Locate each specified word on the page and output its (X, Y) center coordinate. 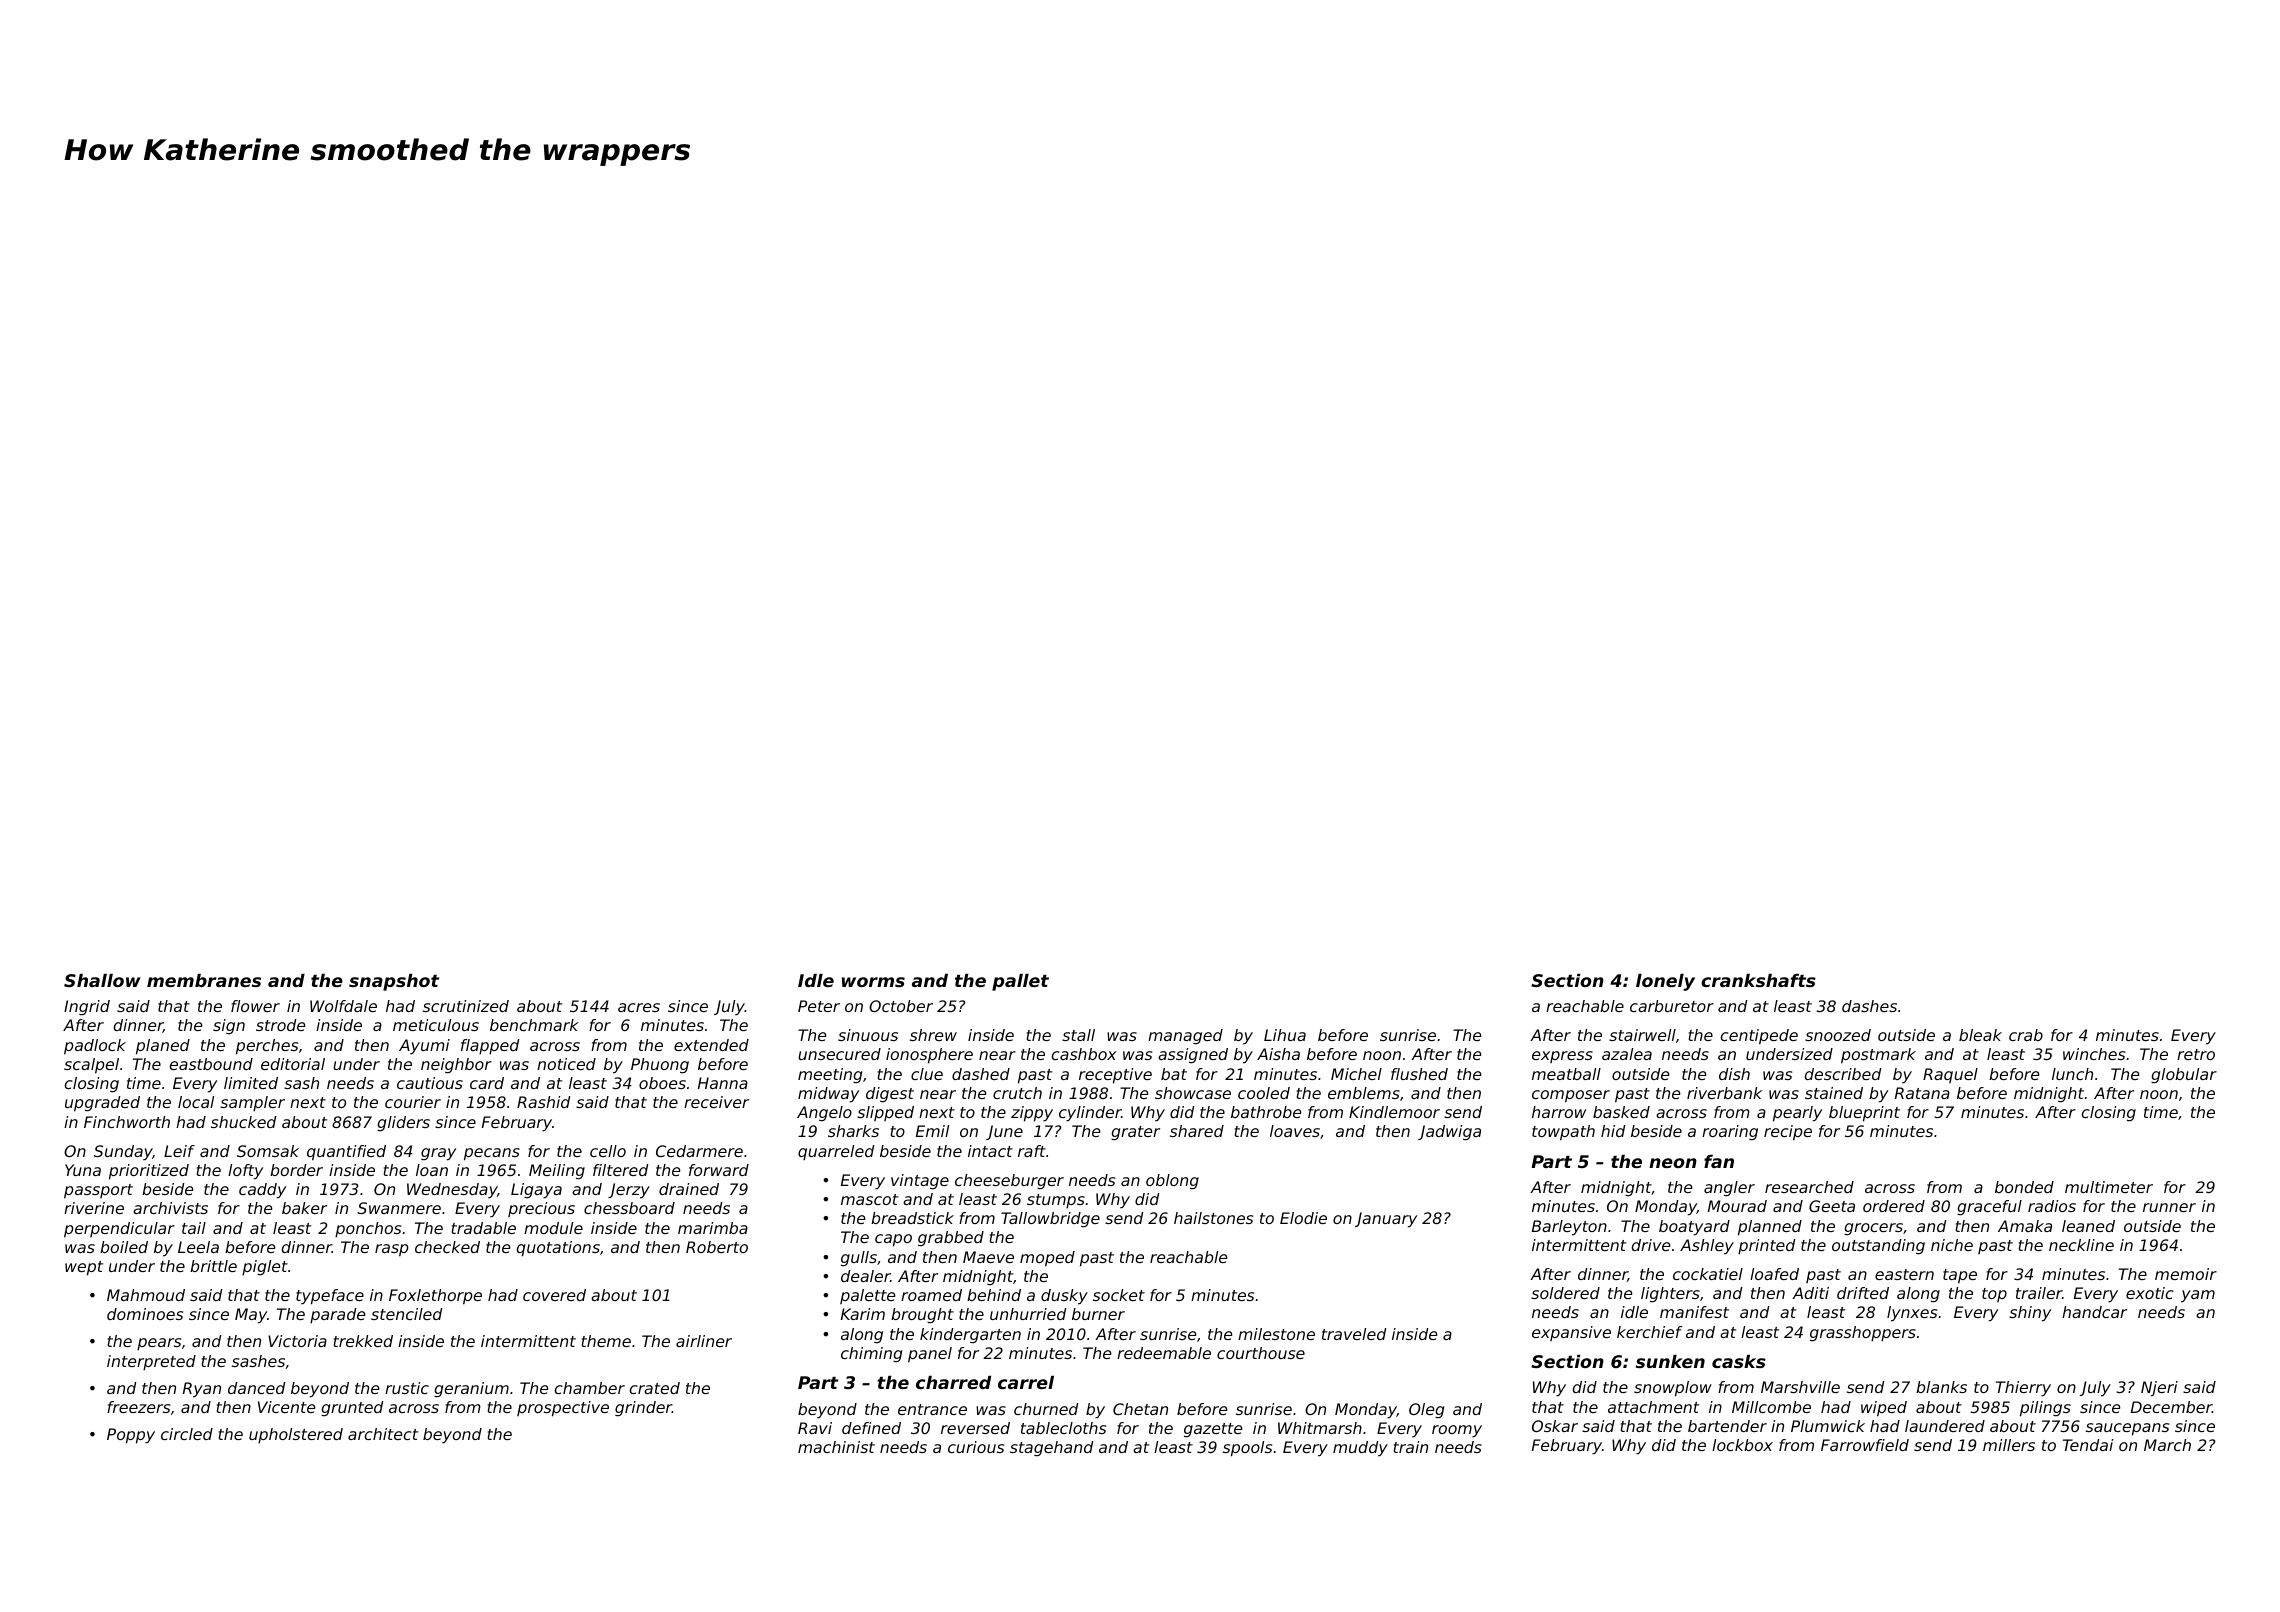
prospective (563, 1409)
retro (2196, 1054)
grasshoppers (1863, 1334)
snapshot (394, 982)
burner (1098, 1314)
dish (1734, 1074)
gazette (1213, 1430)
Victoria (297, 1341)
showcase (1193, 1093)
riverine (94, 1208)
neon (1673, 1163)
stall (1078, 1035)
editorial (293, 1064)
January (1386, 1220)
